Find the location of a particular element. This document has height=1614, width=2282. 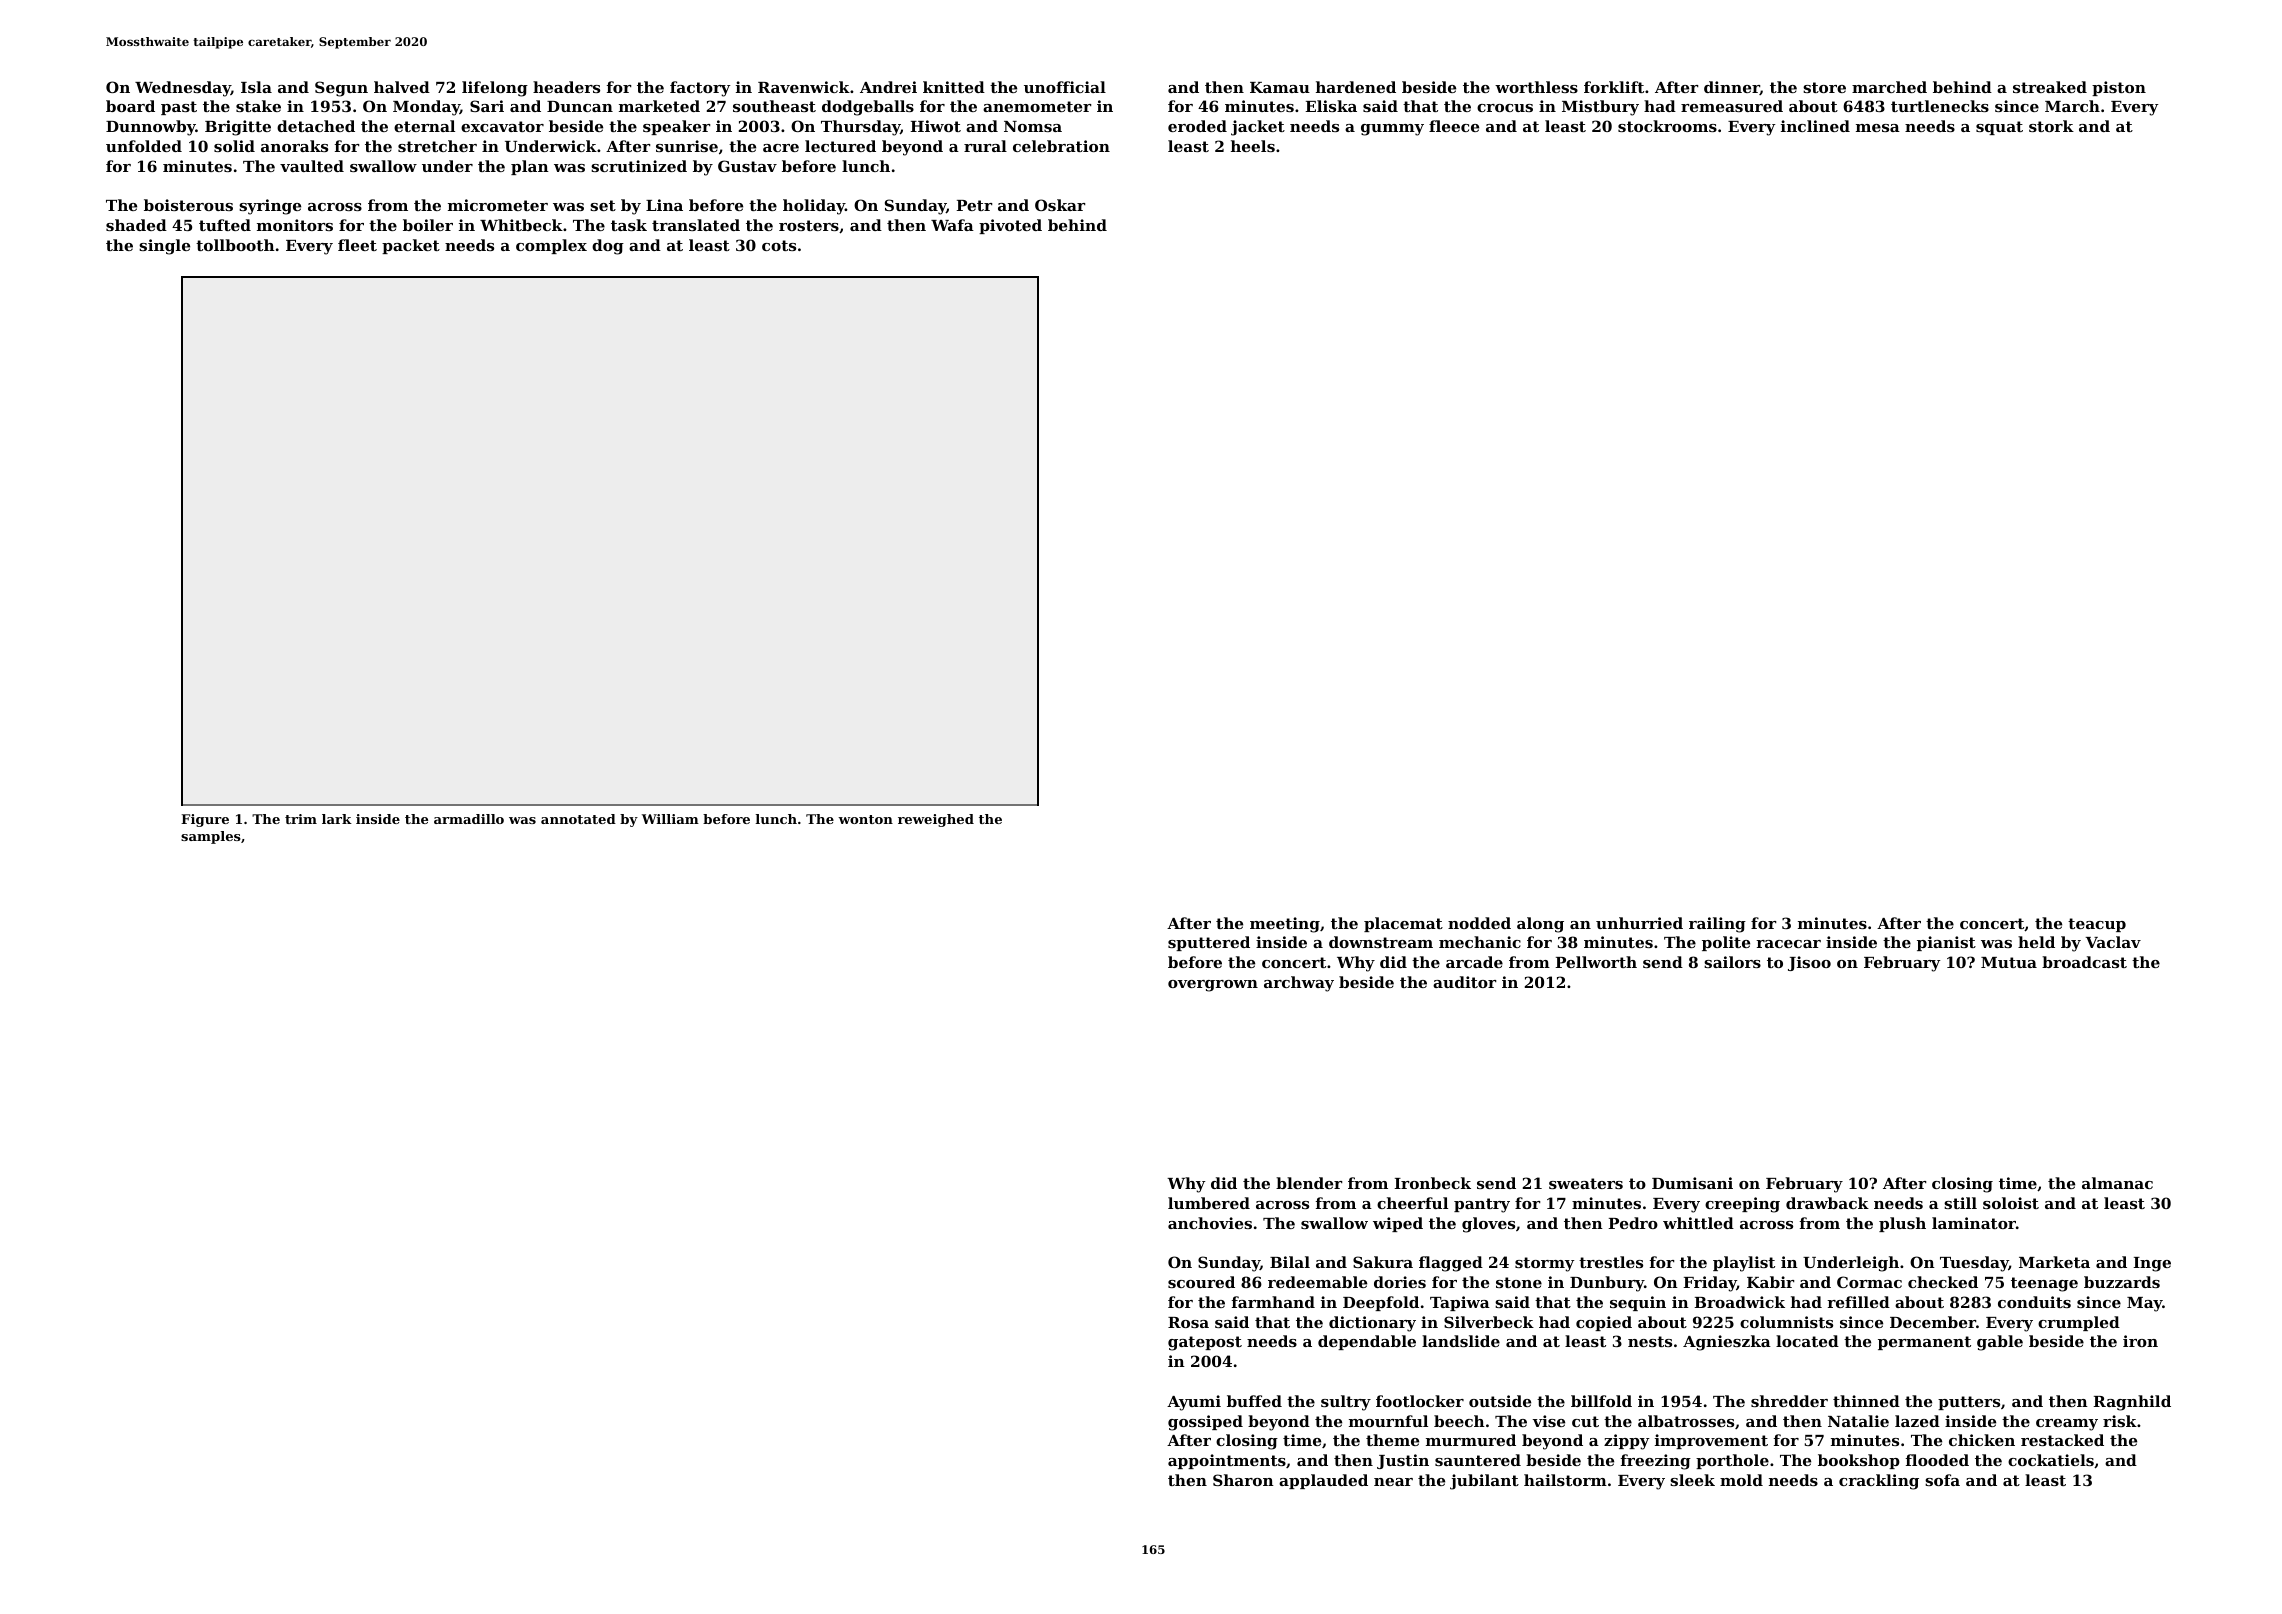

sputtered is located at coordinates (1209, 943).
